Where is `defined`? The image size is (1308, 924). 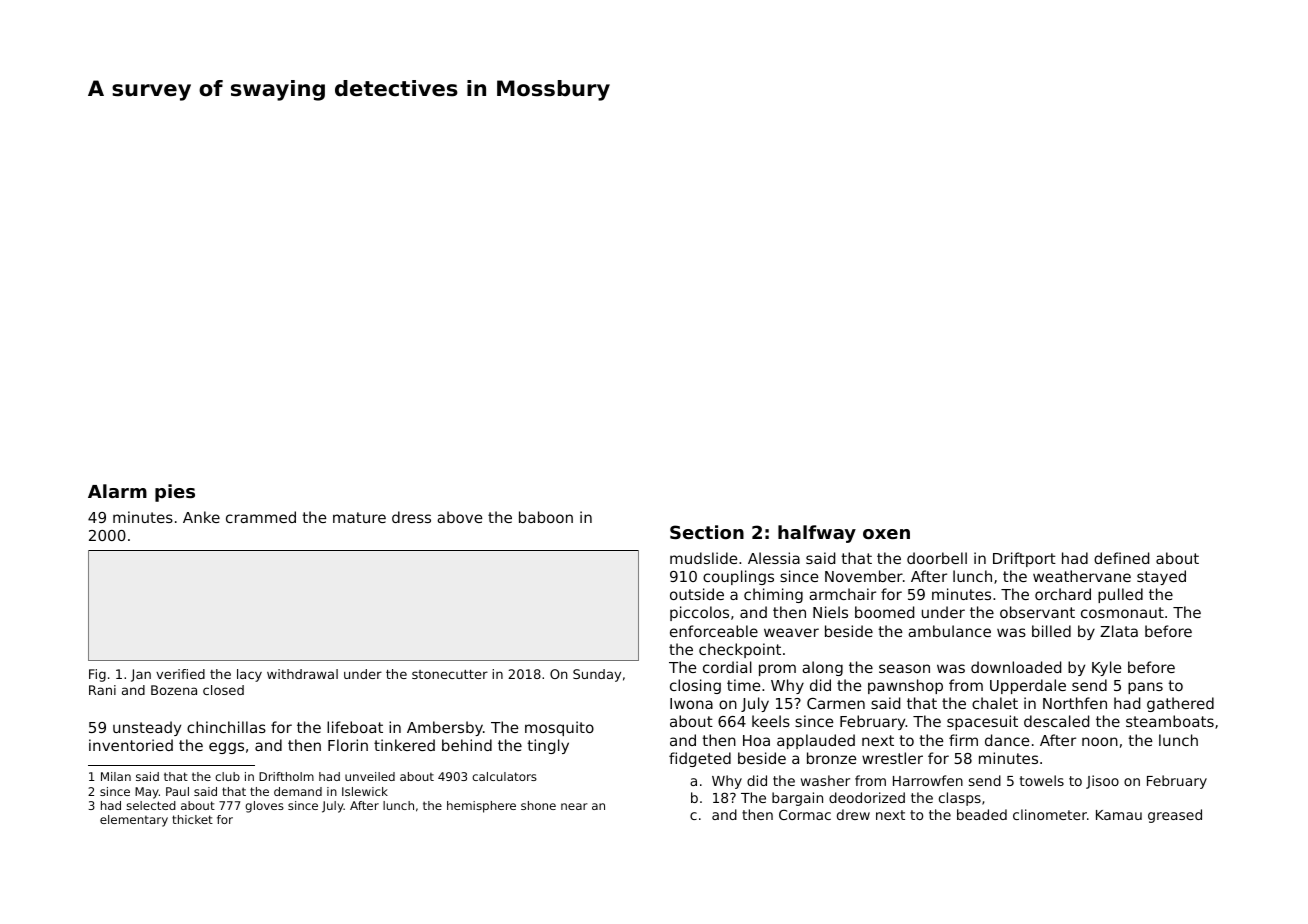 defined is located at coordinates (1121, 558).
